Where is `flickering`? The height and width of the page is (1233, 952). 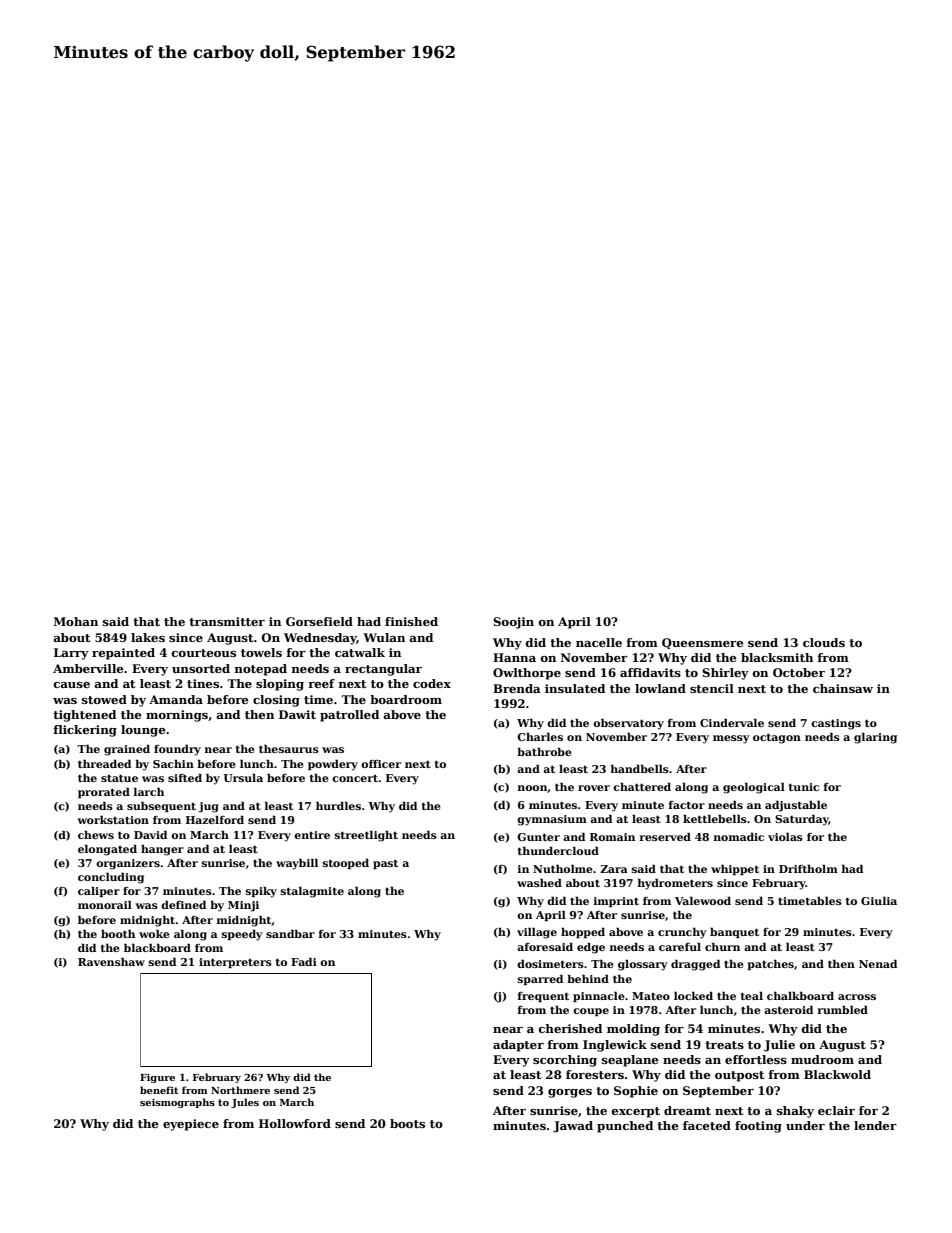
flickering is located at coordinates (85, 731).
